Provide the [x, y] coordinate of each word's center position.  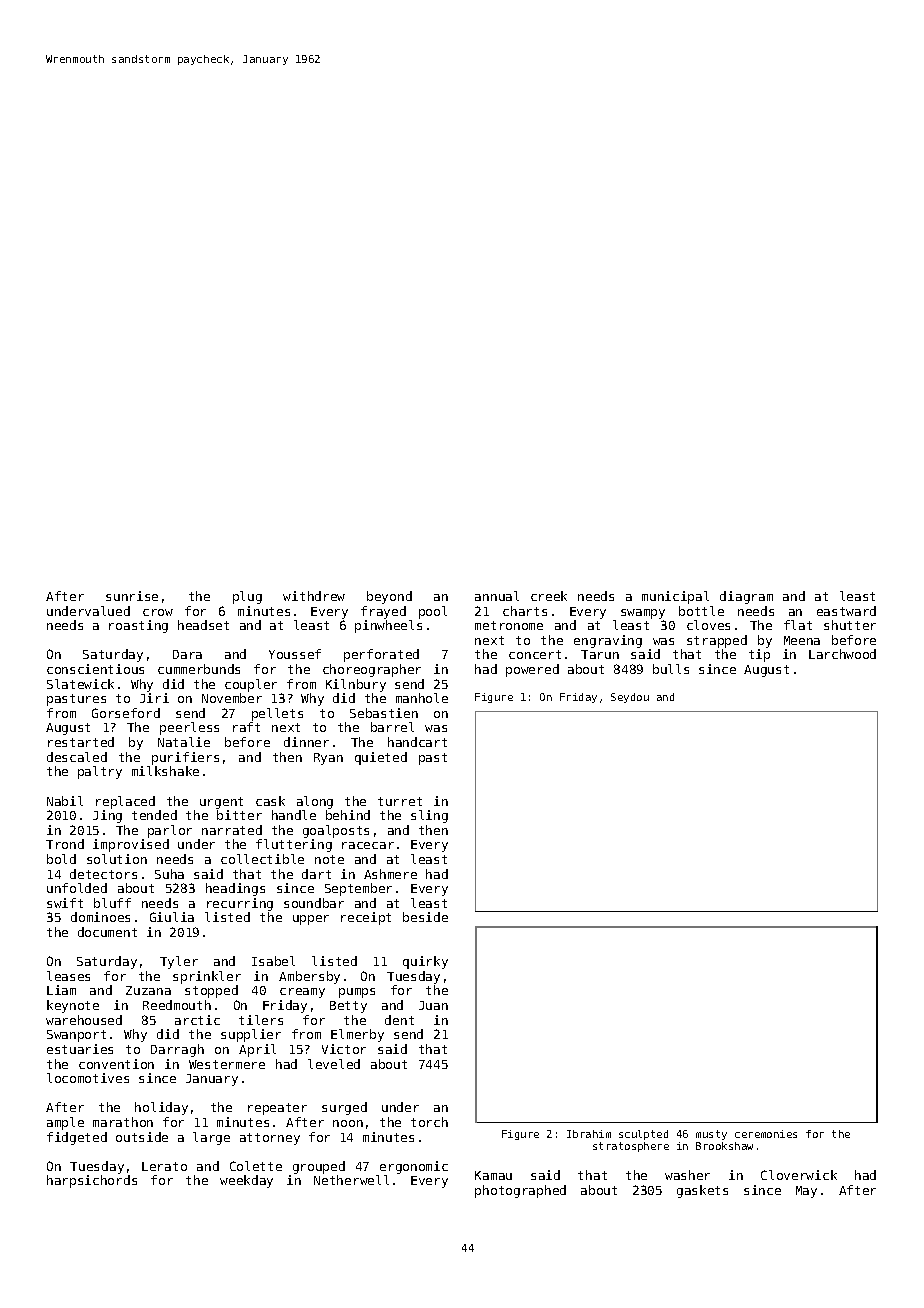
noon [348, 1123]
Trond [65, 844]
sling [429, 816]
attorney [270, 1139]
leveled [334, 1064]
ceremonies [766, 1134]
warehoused [84, 1020]
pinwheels [388, 626]
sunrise [132, 596]
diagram [746, 597]
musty [711, 1135]
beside [425, 917]
